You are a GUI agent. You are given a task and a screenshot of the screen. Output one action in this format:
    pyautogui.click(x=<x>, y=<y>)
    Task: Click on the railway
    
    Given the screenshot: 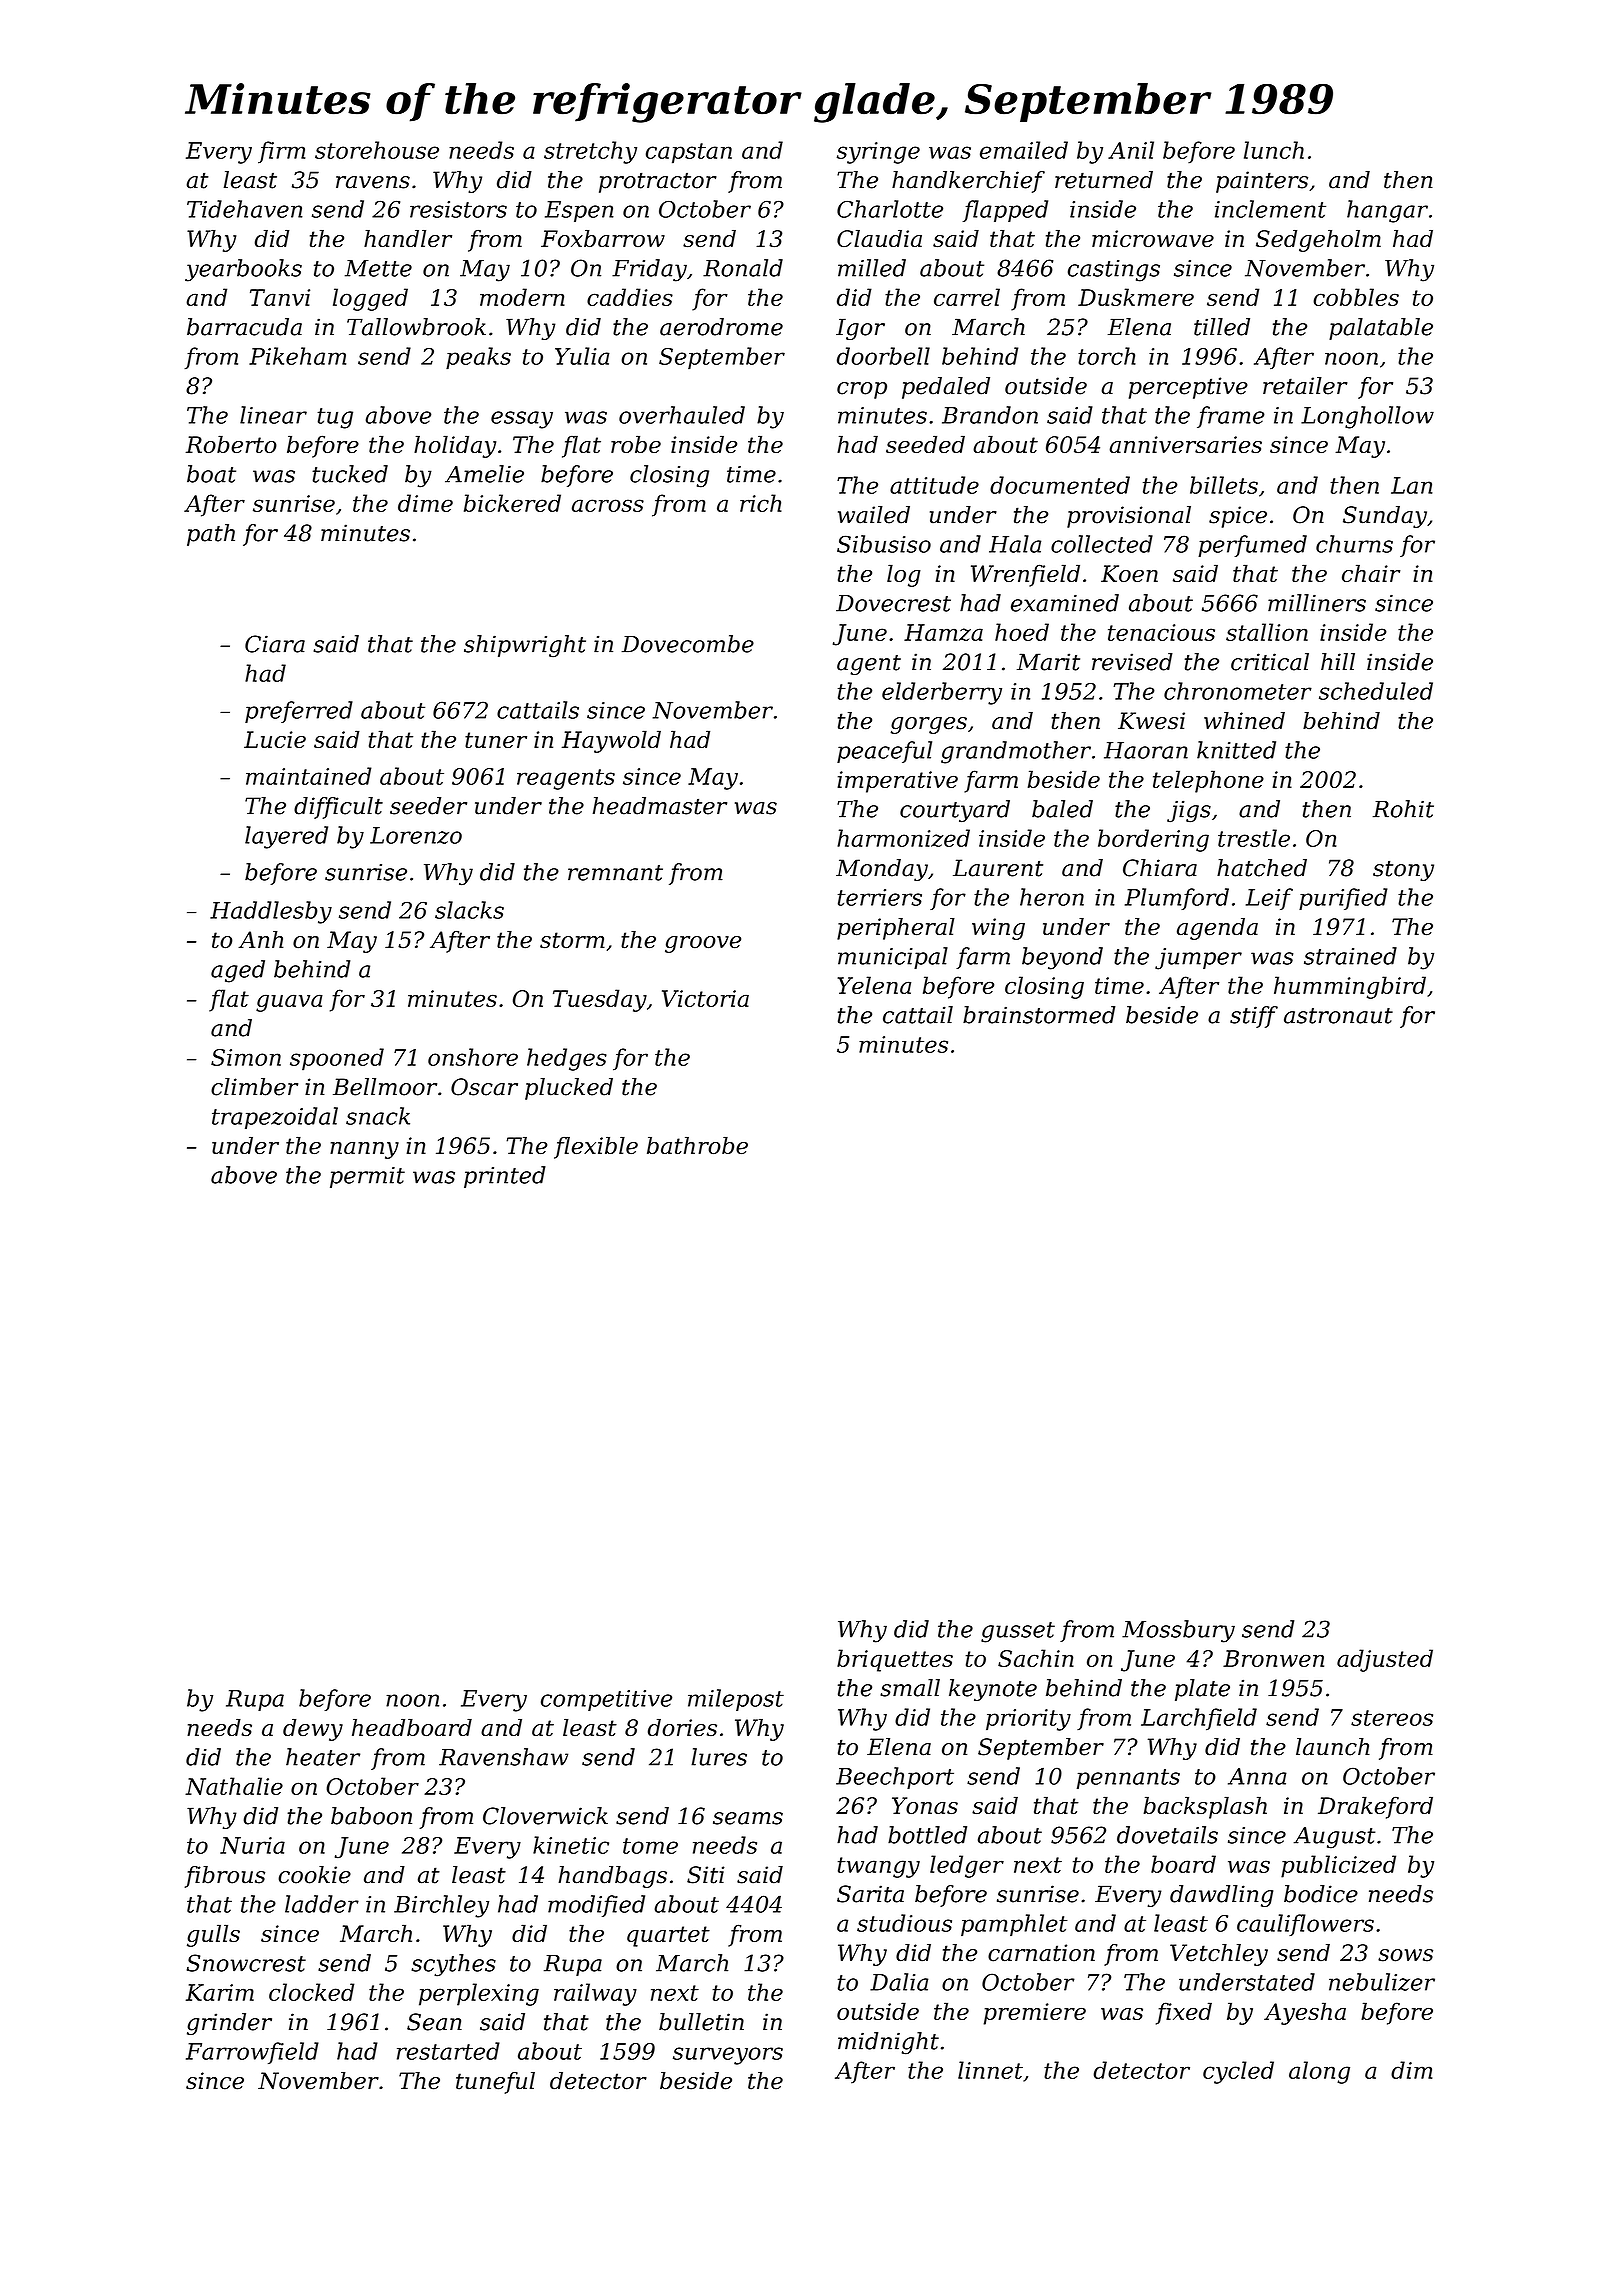 What is the action you would take?
    pyautogui.click(x=595, y=1994)
